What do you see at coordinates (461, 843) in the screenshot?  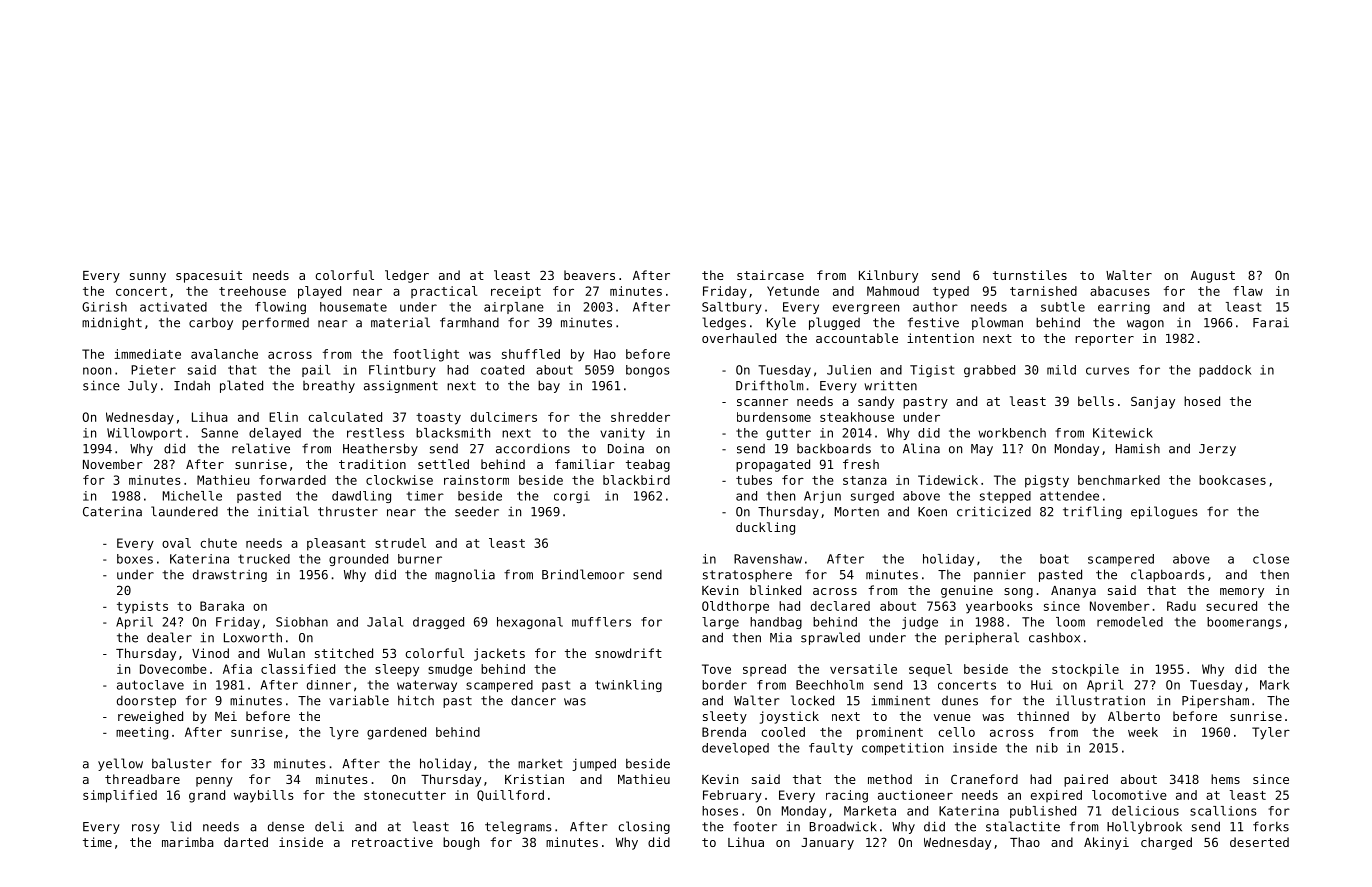 I see `bough` at bounding box center [461, 843].
